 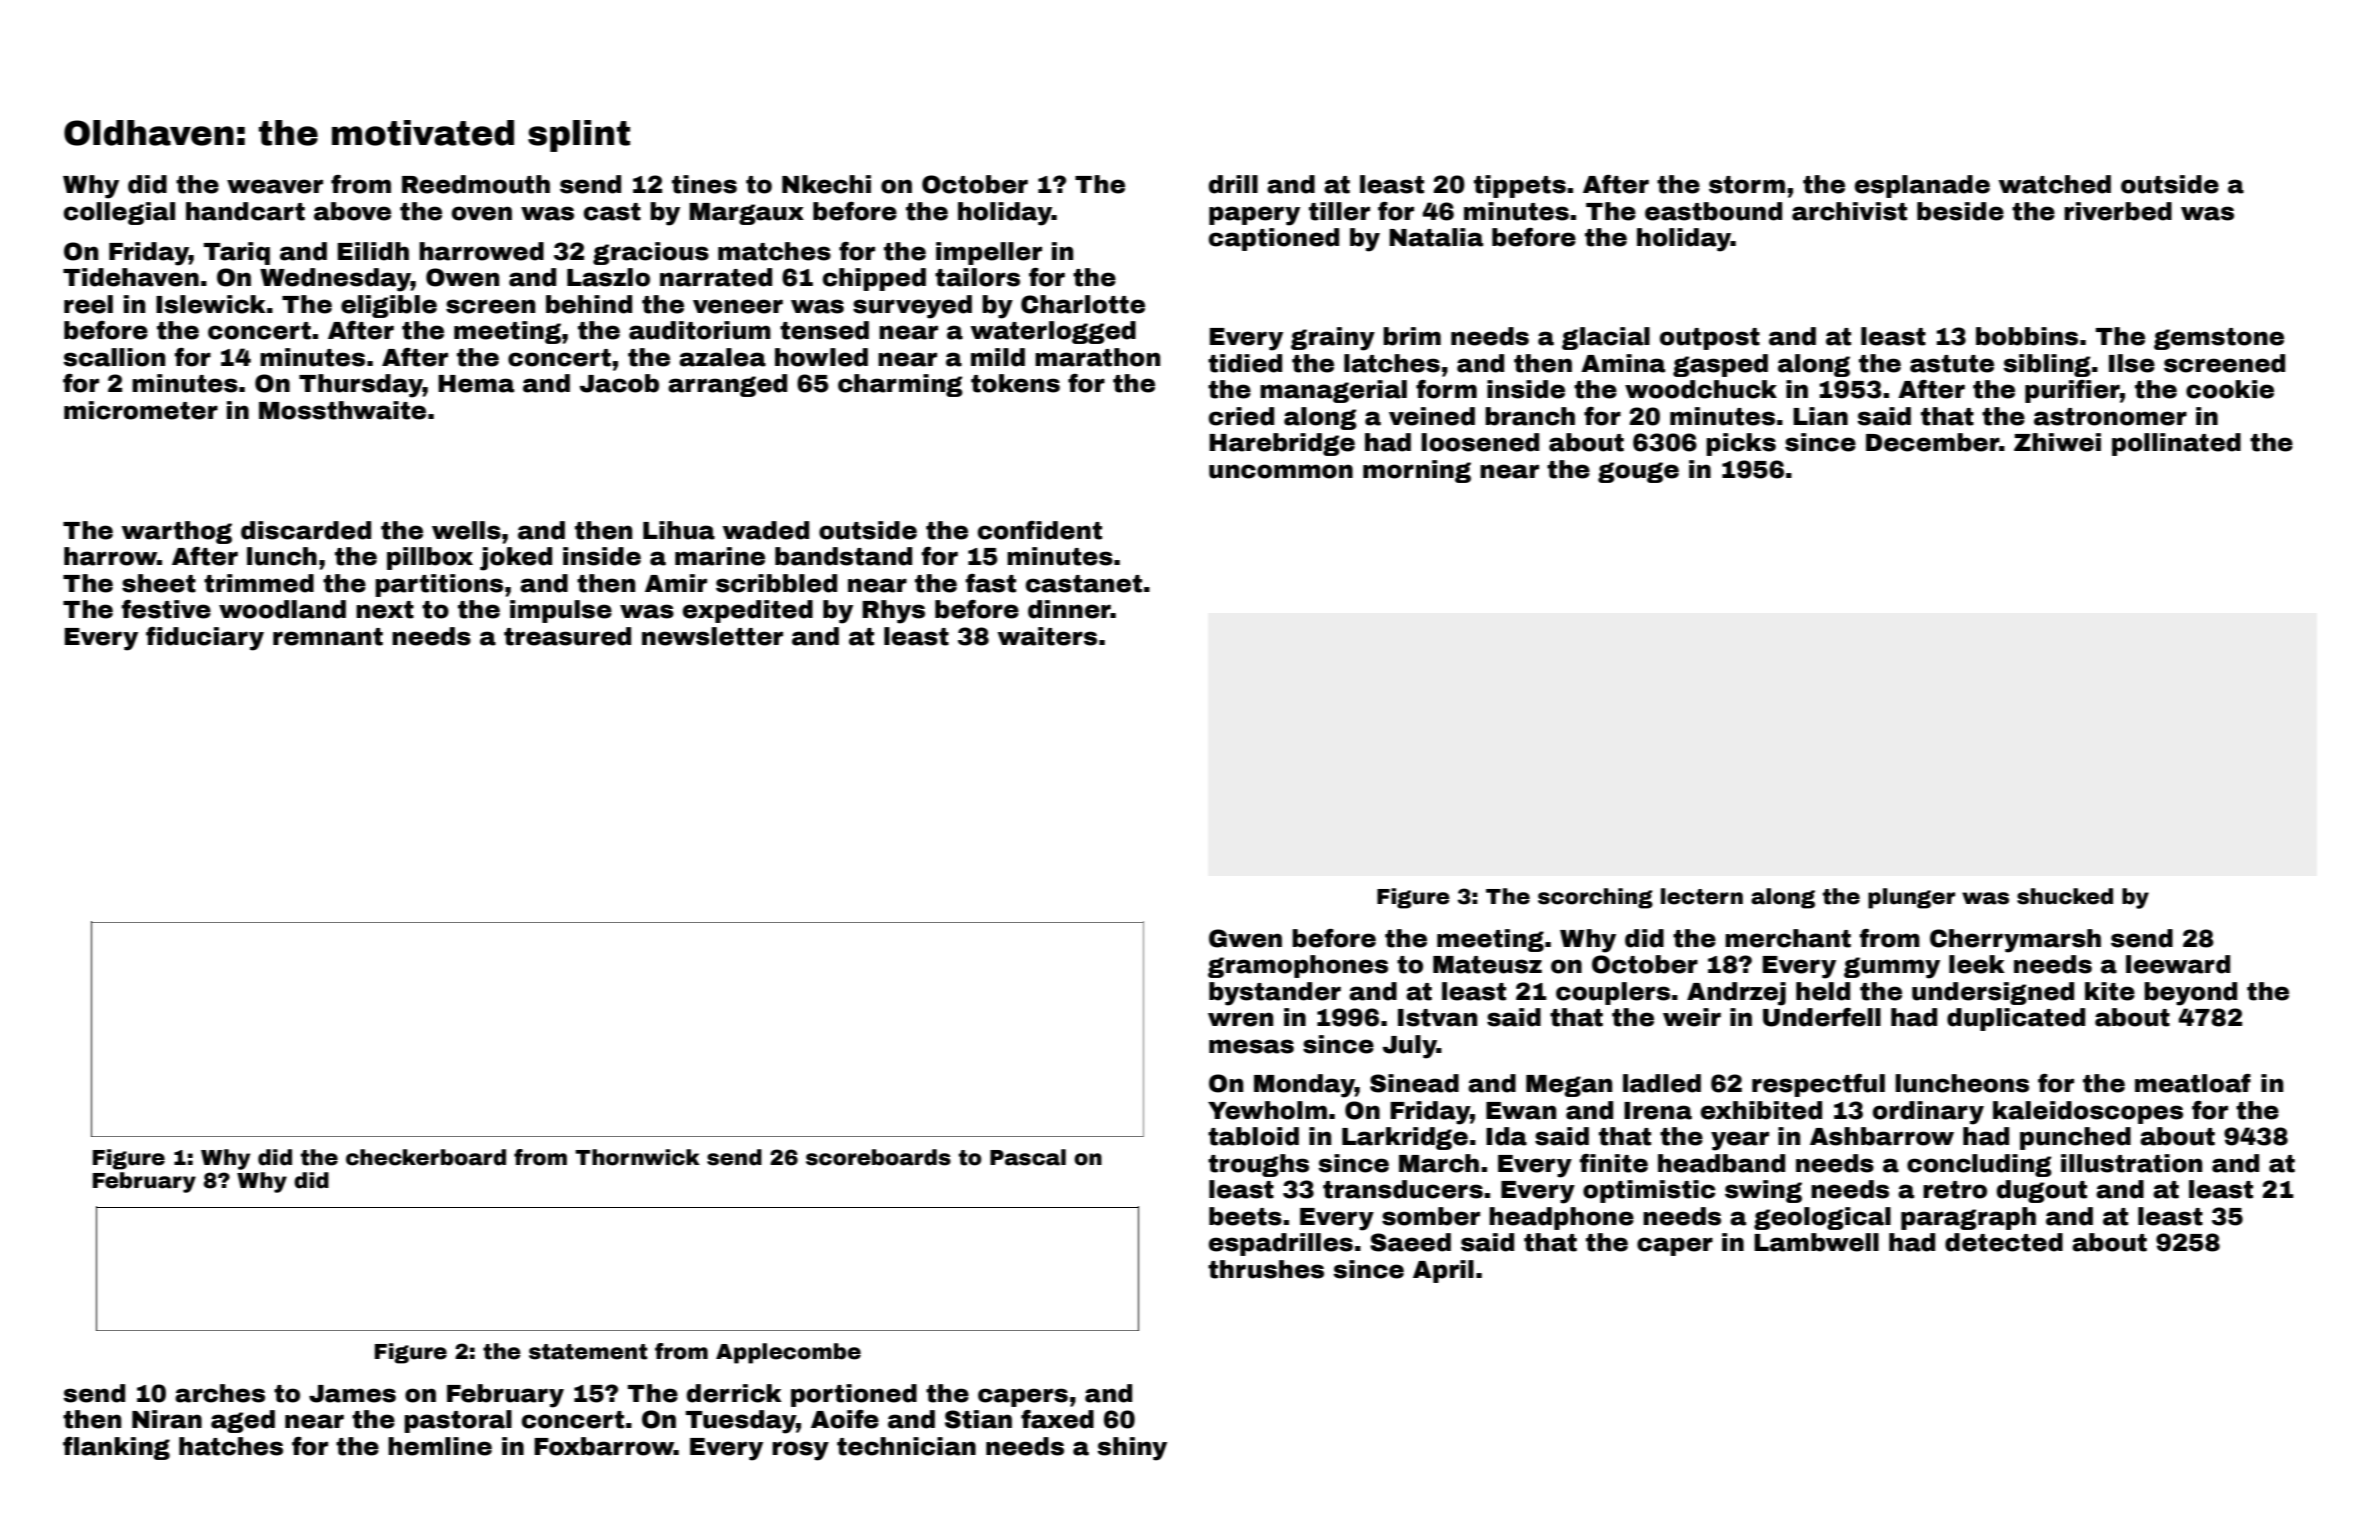 I want to click on wren, so click(x=1240, y=1019).
